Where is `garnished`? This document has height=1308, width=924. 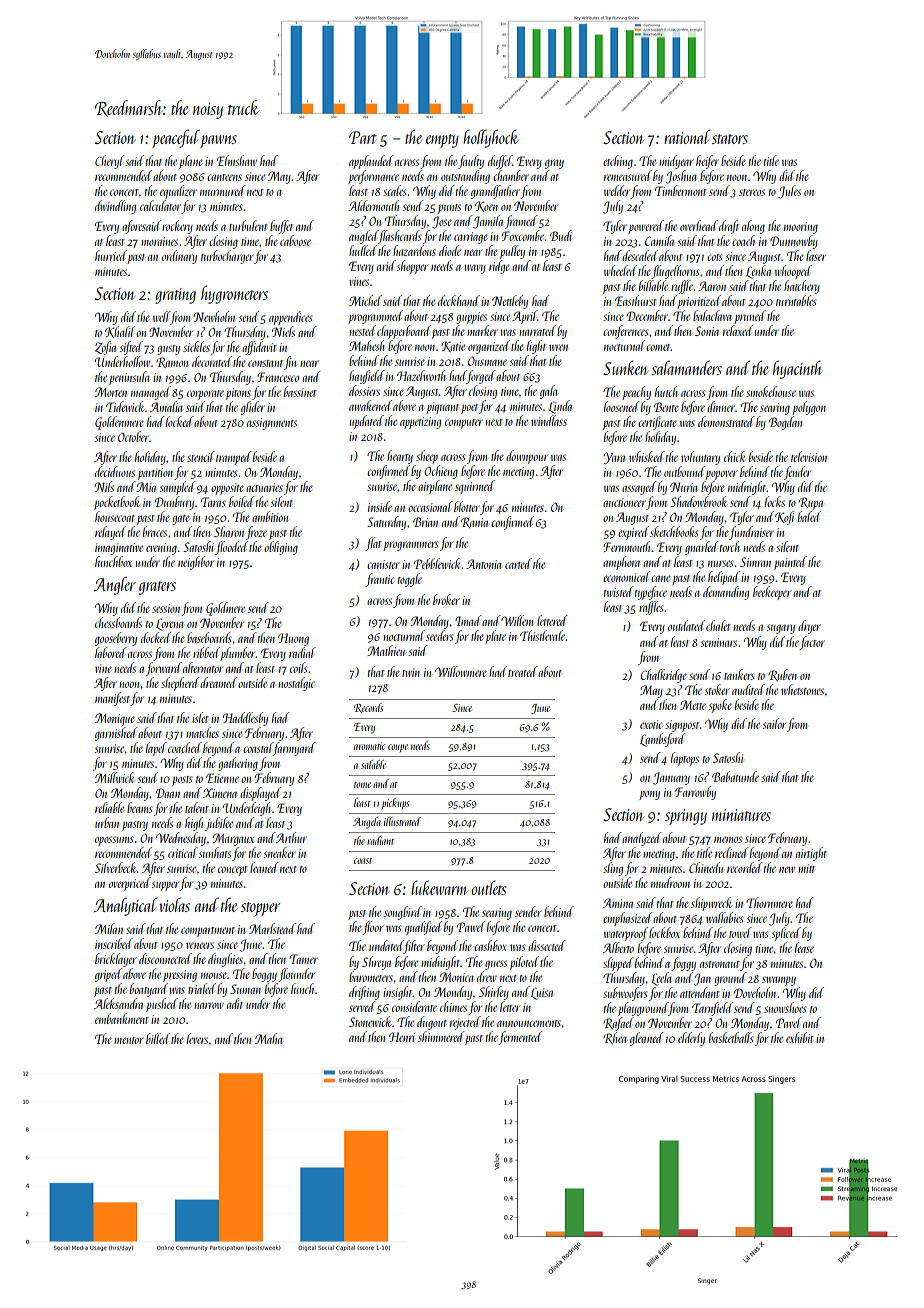
garnished is located at coordinates (116, 734).
